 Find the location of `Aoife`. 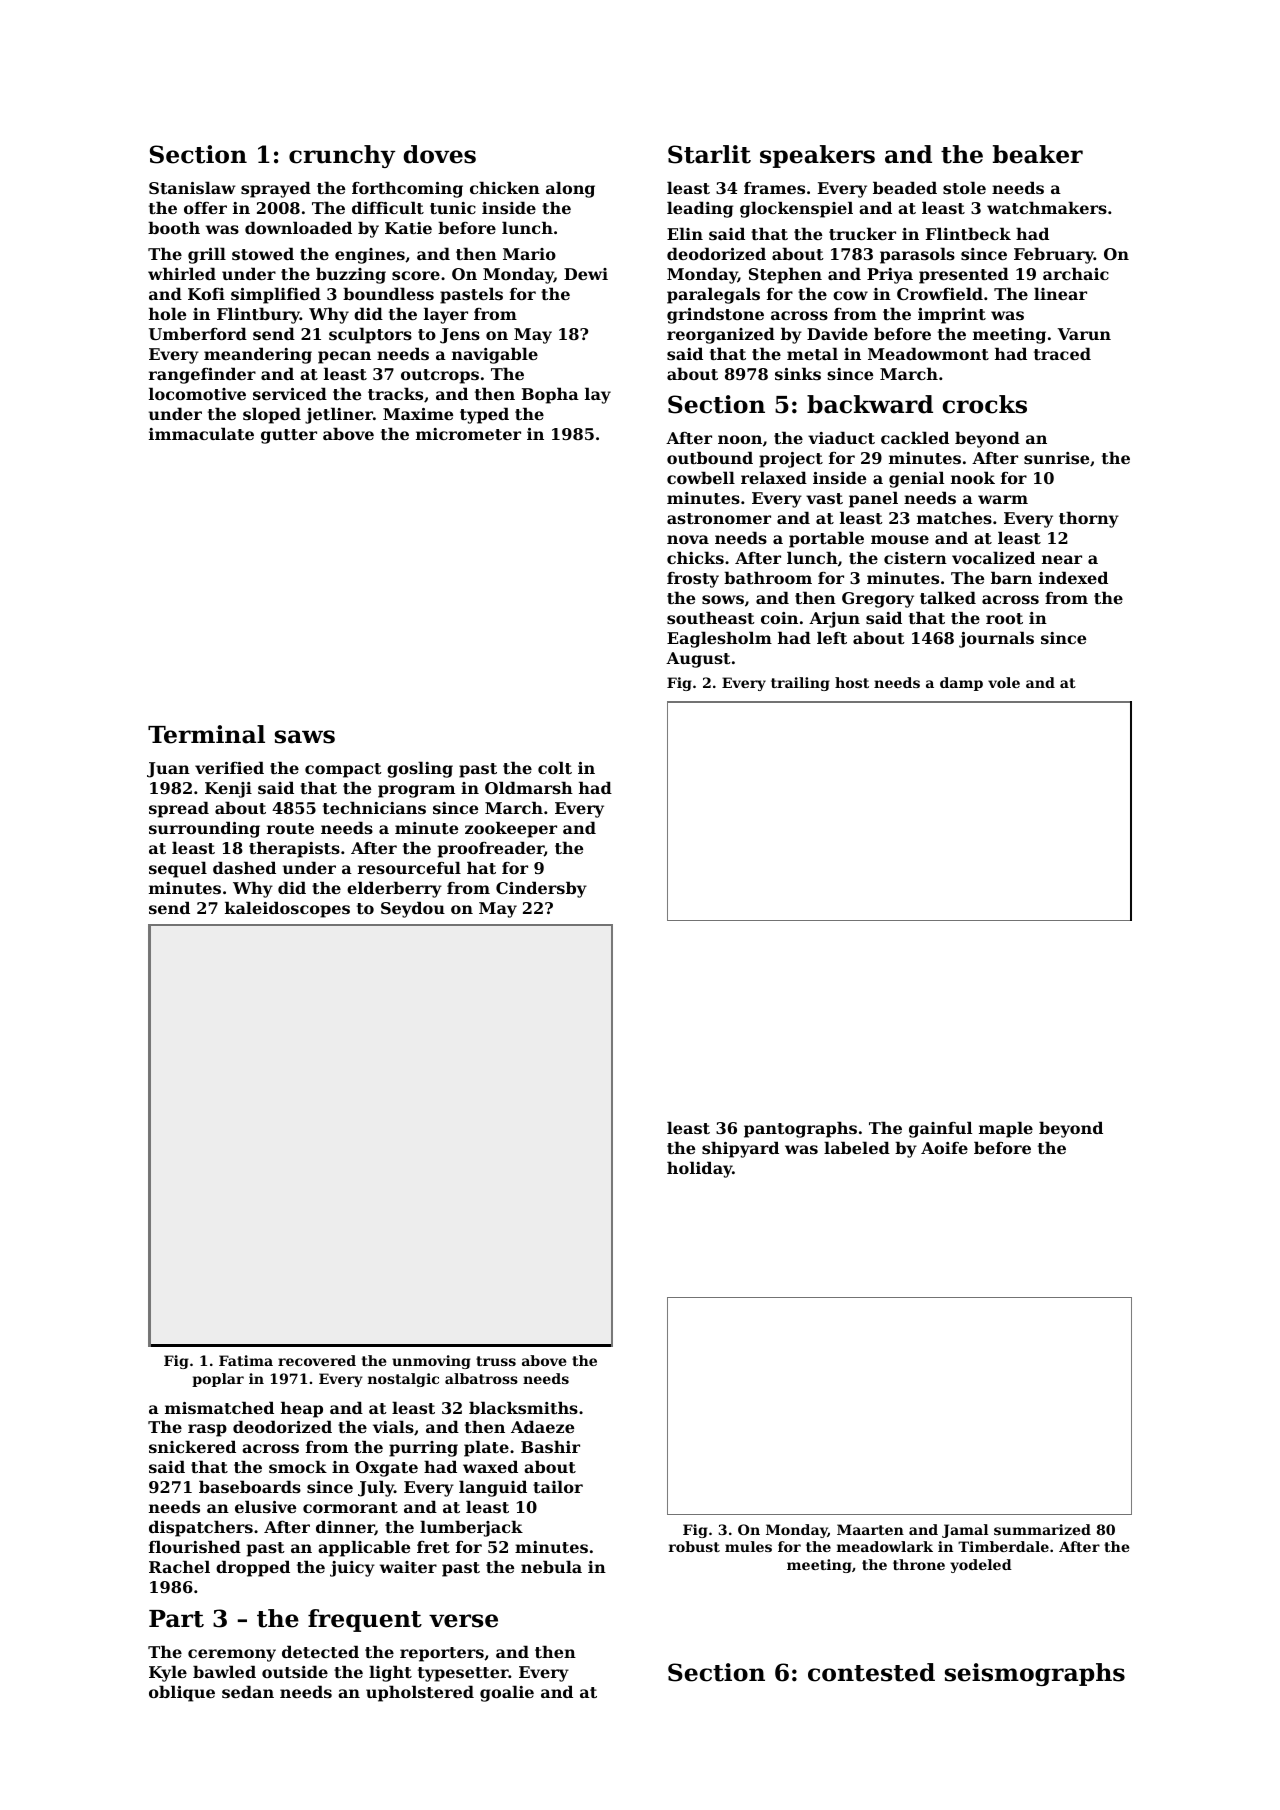

Aoife is located at coordinates (944, 1148).
